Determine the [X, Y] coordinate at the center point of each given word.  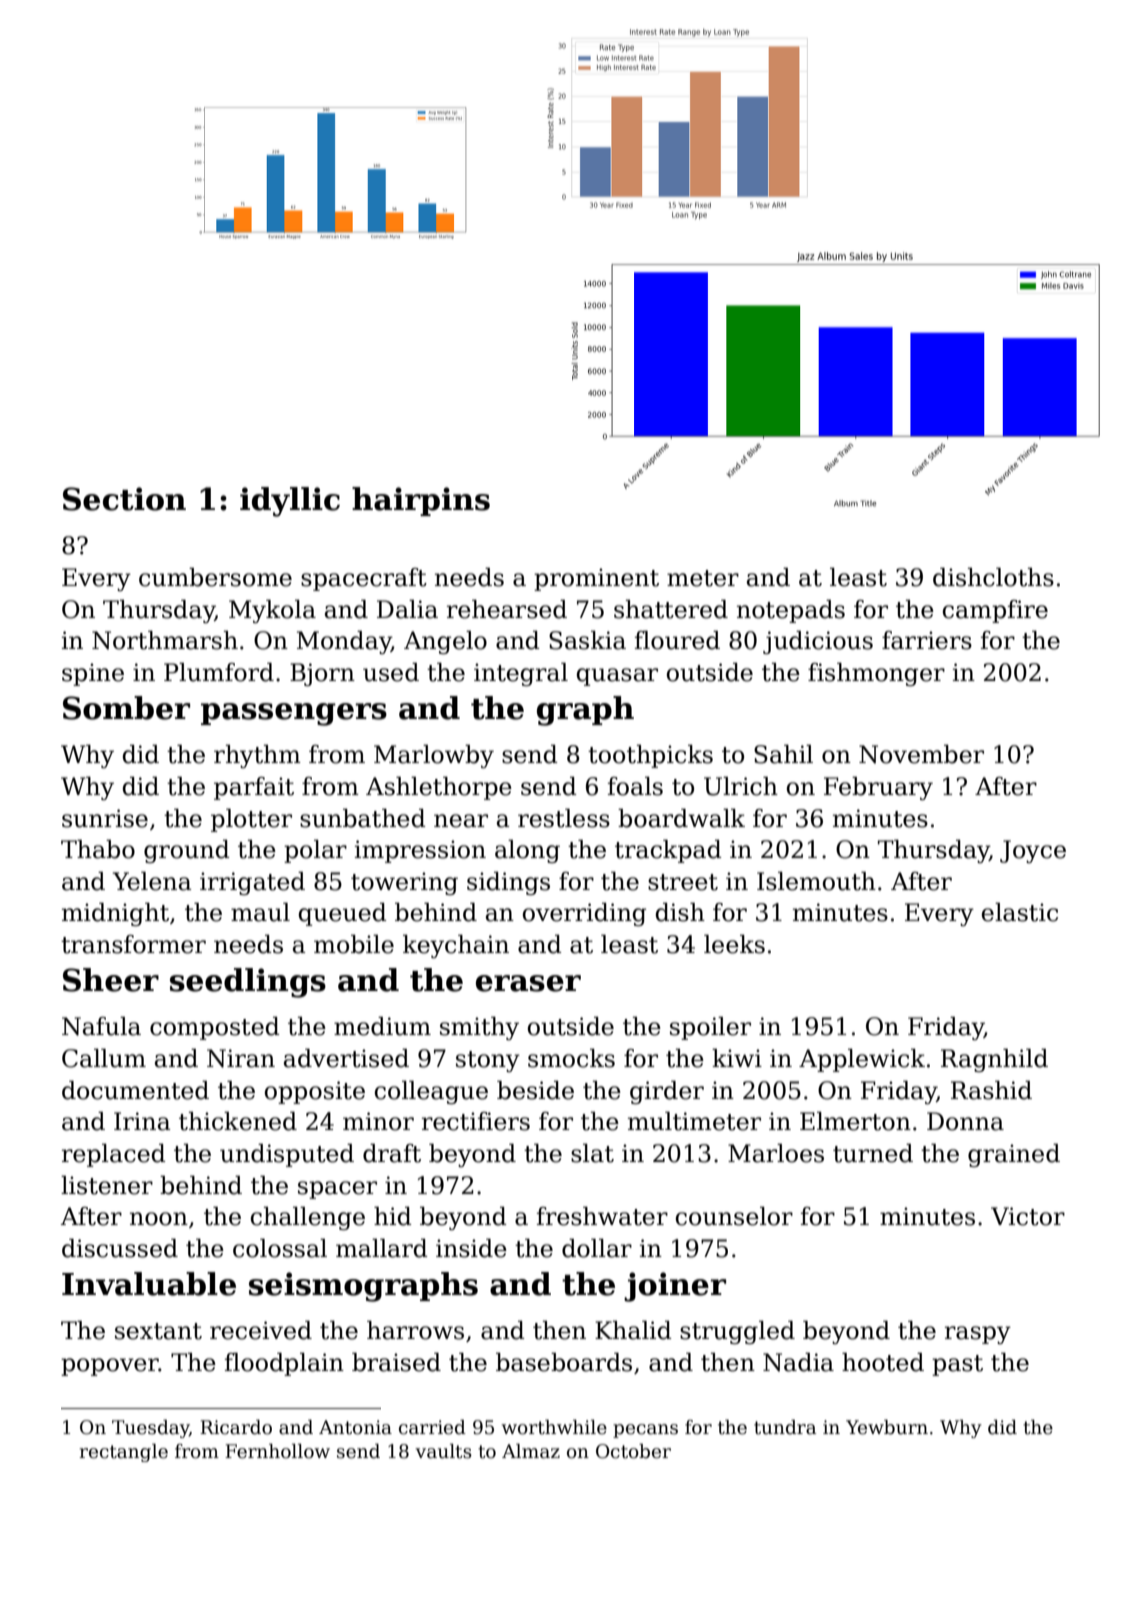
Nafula [101, 1026]
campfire [995, 611]
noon [159, 1219]
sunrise [105, 818]
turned [873, 1153]
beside [535, 1090]
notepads [791, 611]
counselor [734, 1216]
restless [564, 818]
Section [124, 499]
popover [110, 1367]
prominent [596, 579]
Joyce [1033, 851]
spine [93, 674]
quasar [617, 677]
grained [1014, 1155]
